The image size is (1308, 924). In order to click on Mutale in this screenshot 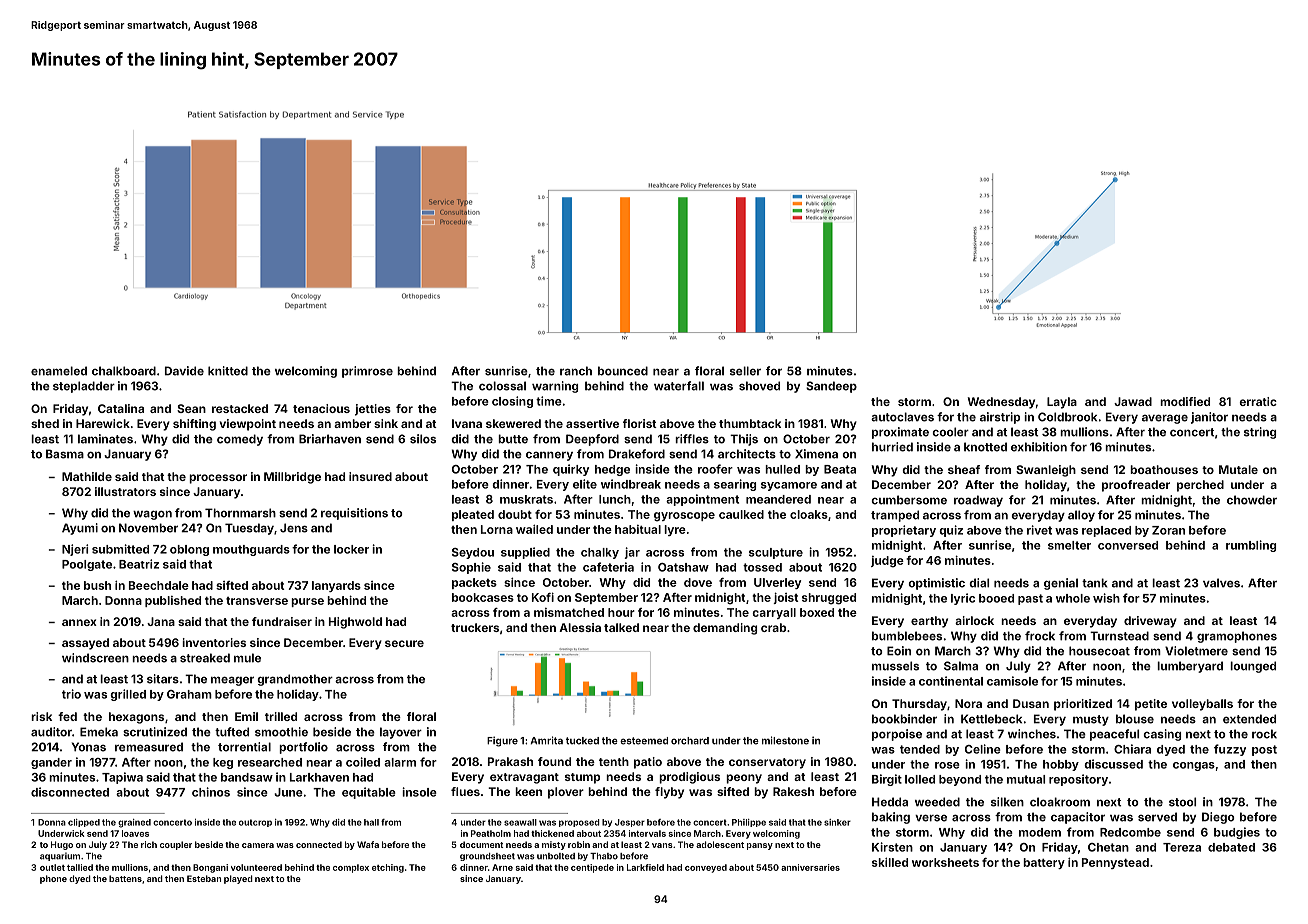, I will do `click(1238, 469)`.
